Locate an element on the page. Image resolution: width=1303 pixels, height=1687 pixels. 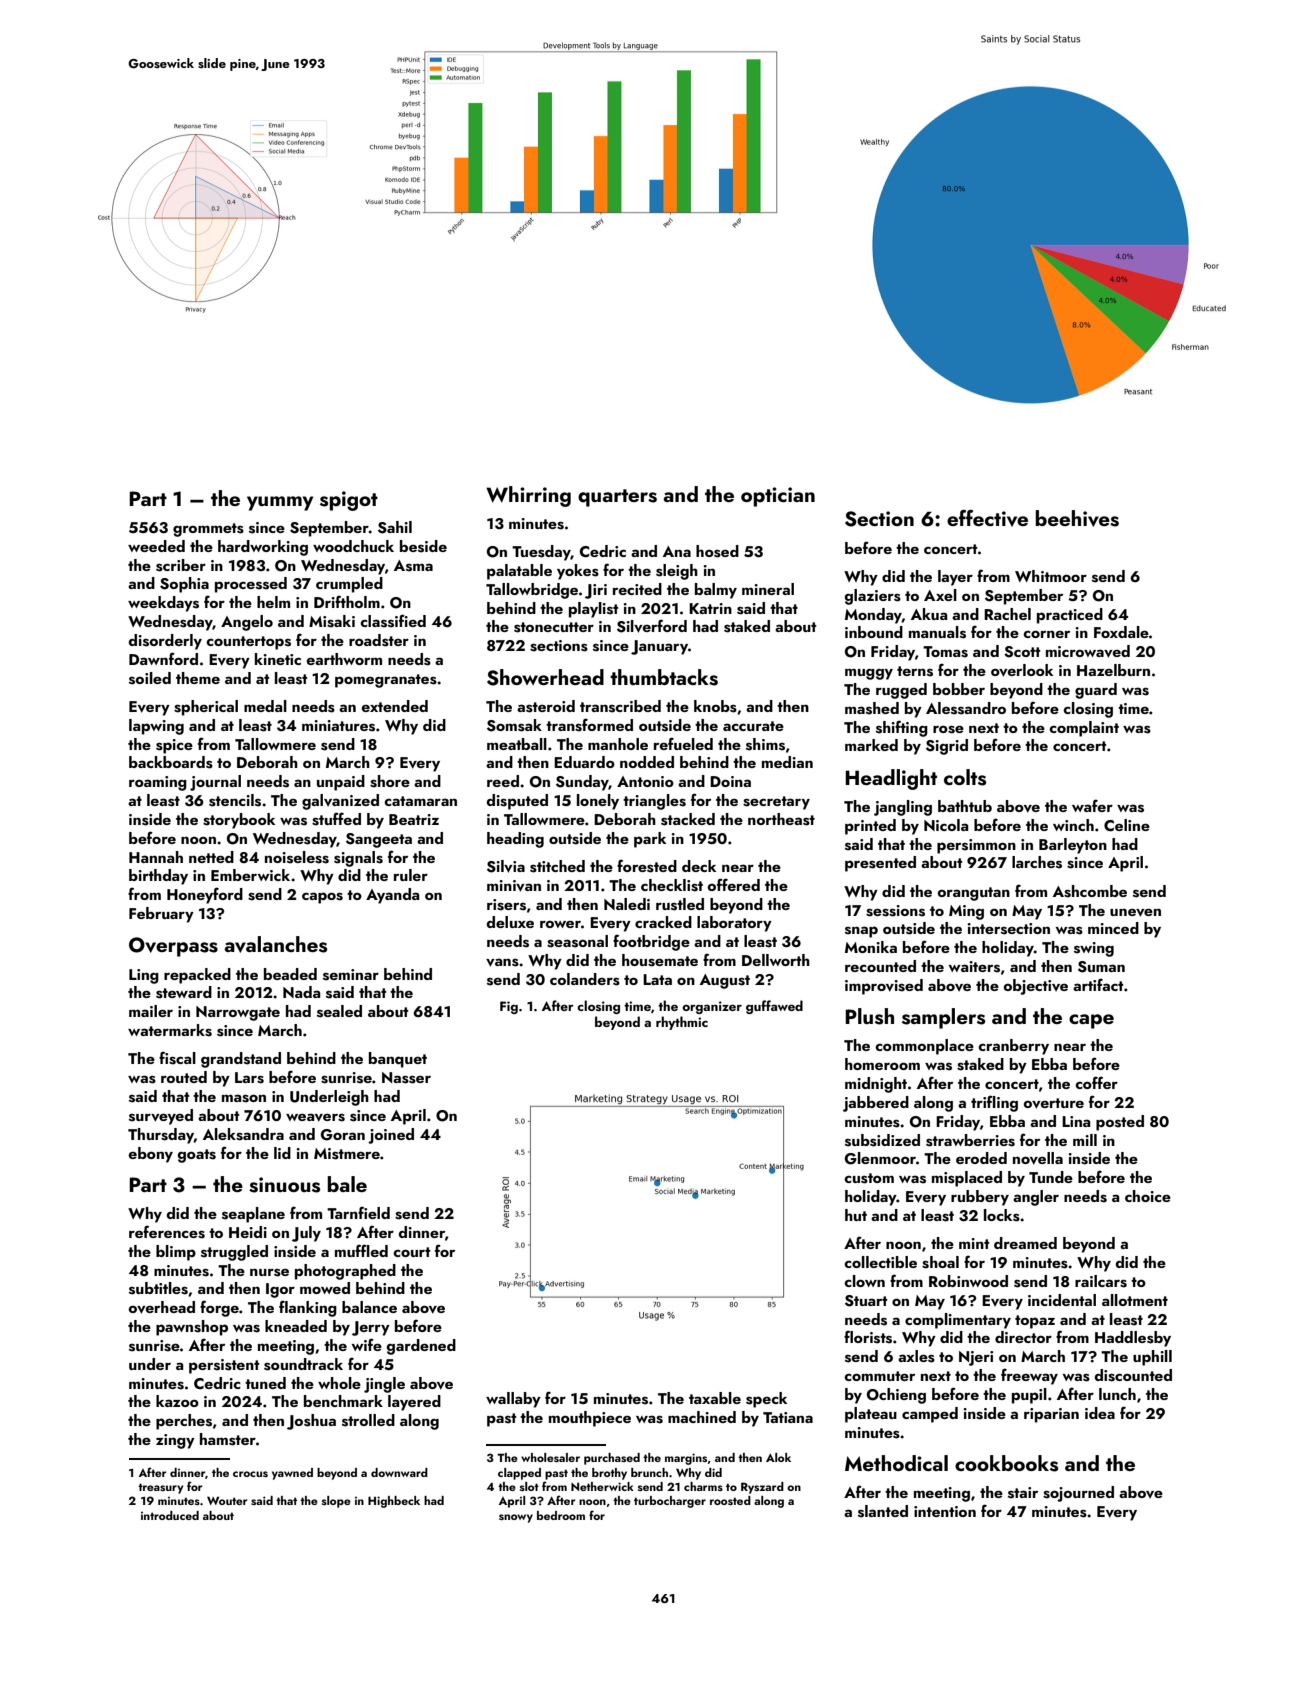
allotment is located at coordinates (1135, 1300).
